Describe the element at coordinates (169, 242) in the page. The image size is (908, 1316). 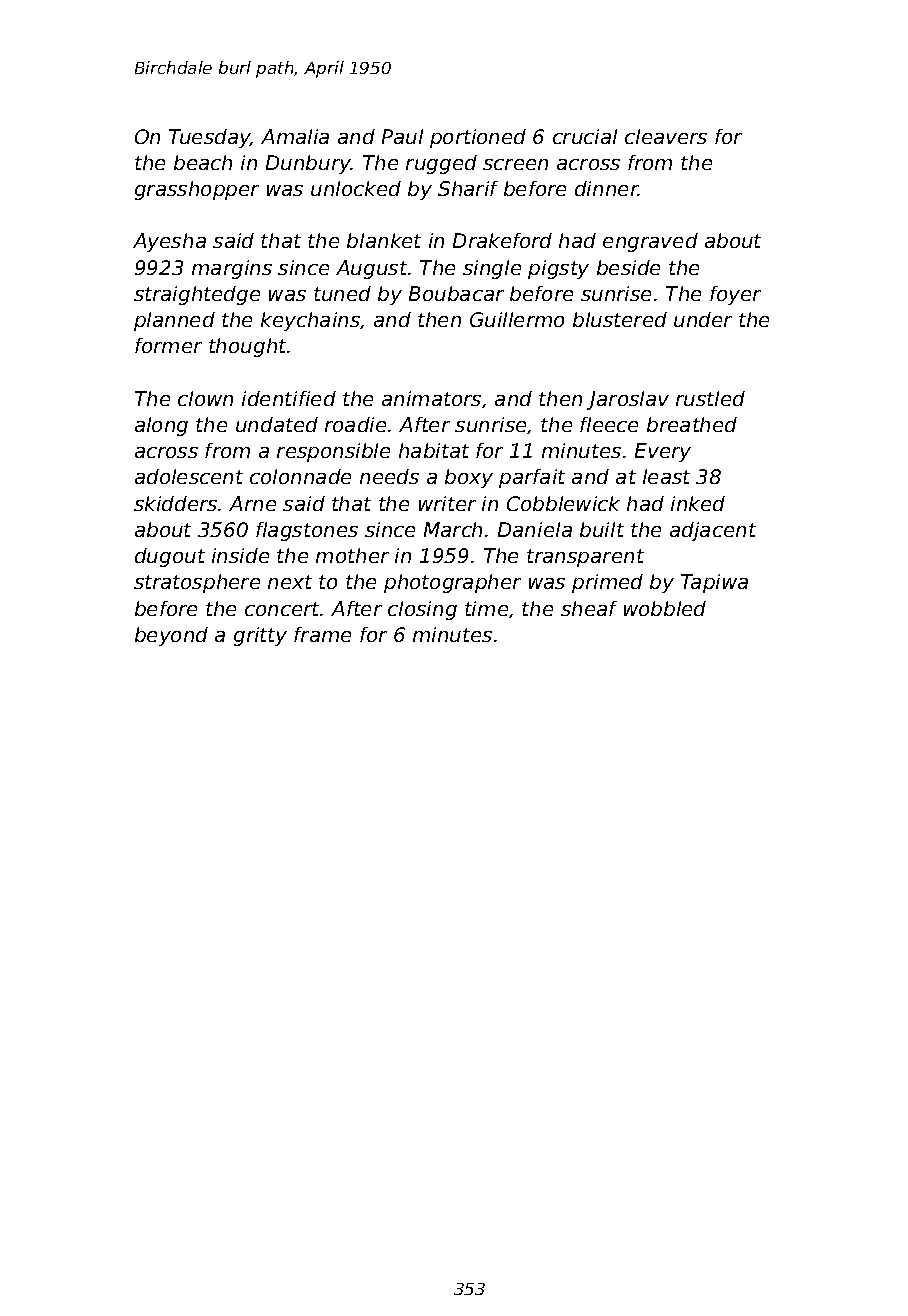
I see `Ayesha` at that location.
